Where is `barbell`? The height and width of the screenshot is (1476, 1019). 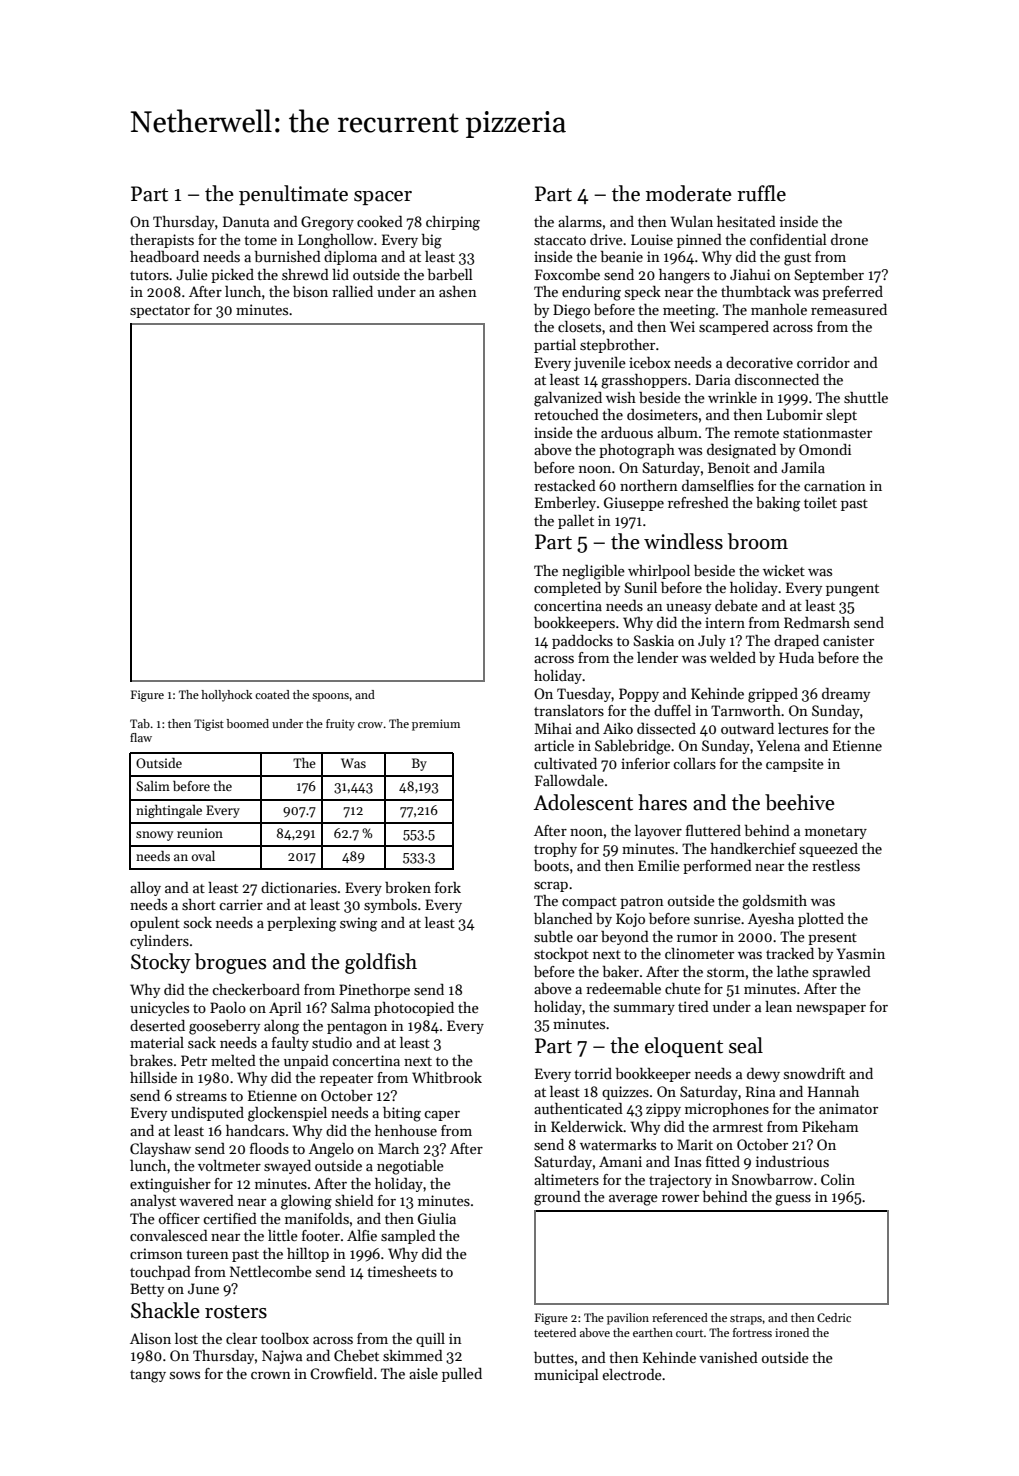
barbell is located at coordinates (450, 274).
